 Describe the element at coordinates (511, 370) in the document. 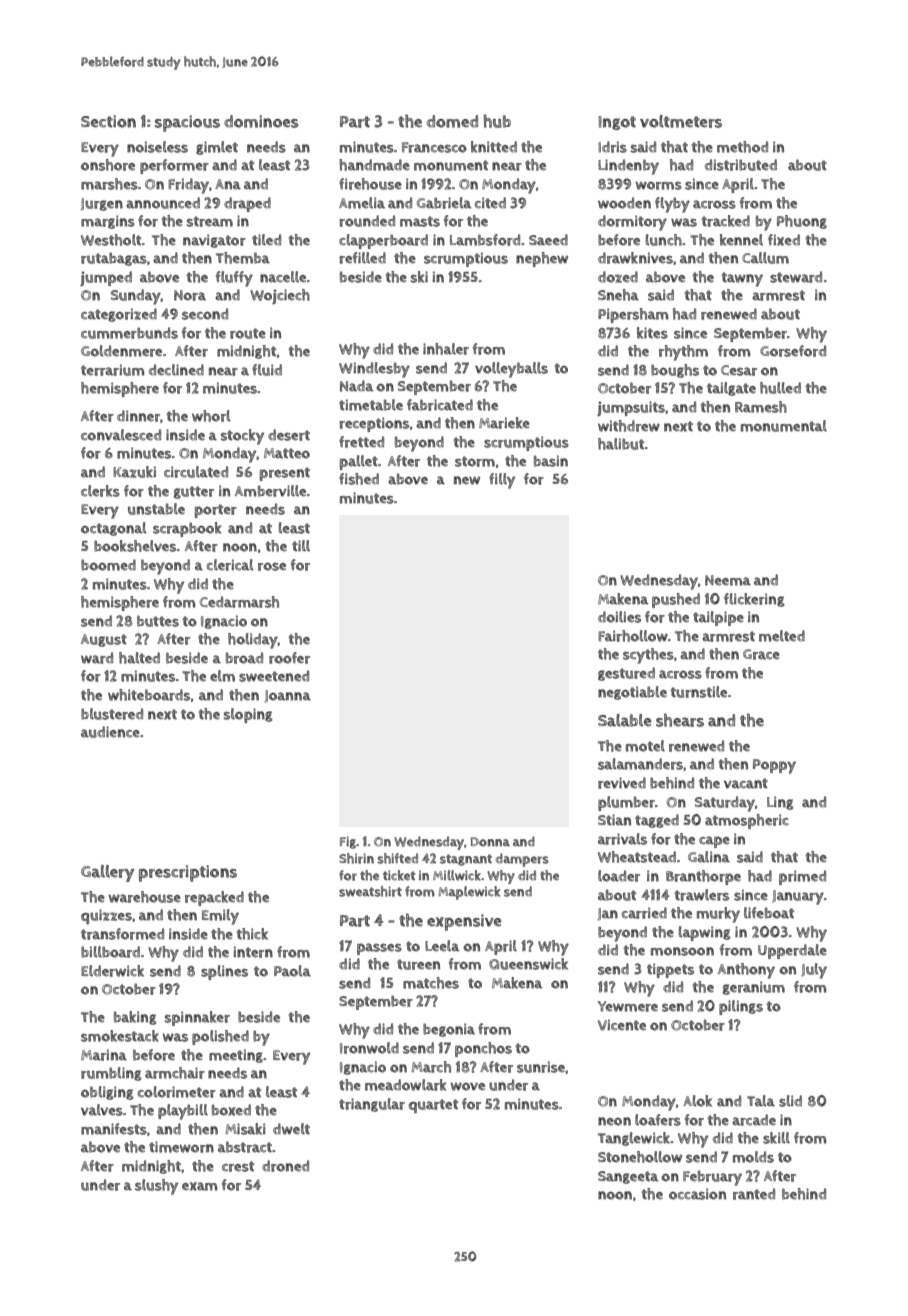

I see `volleyballs` at that location.
